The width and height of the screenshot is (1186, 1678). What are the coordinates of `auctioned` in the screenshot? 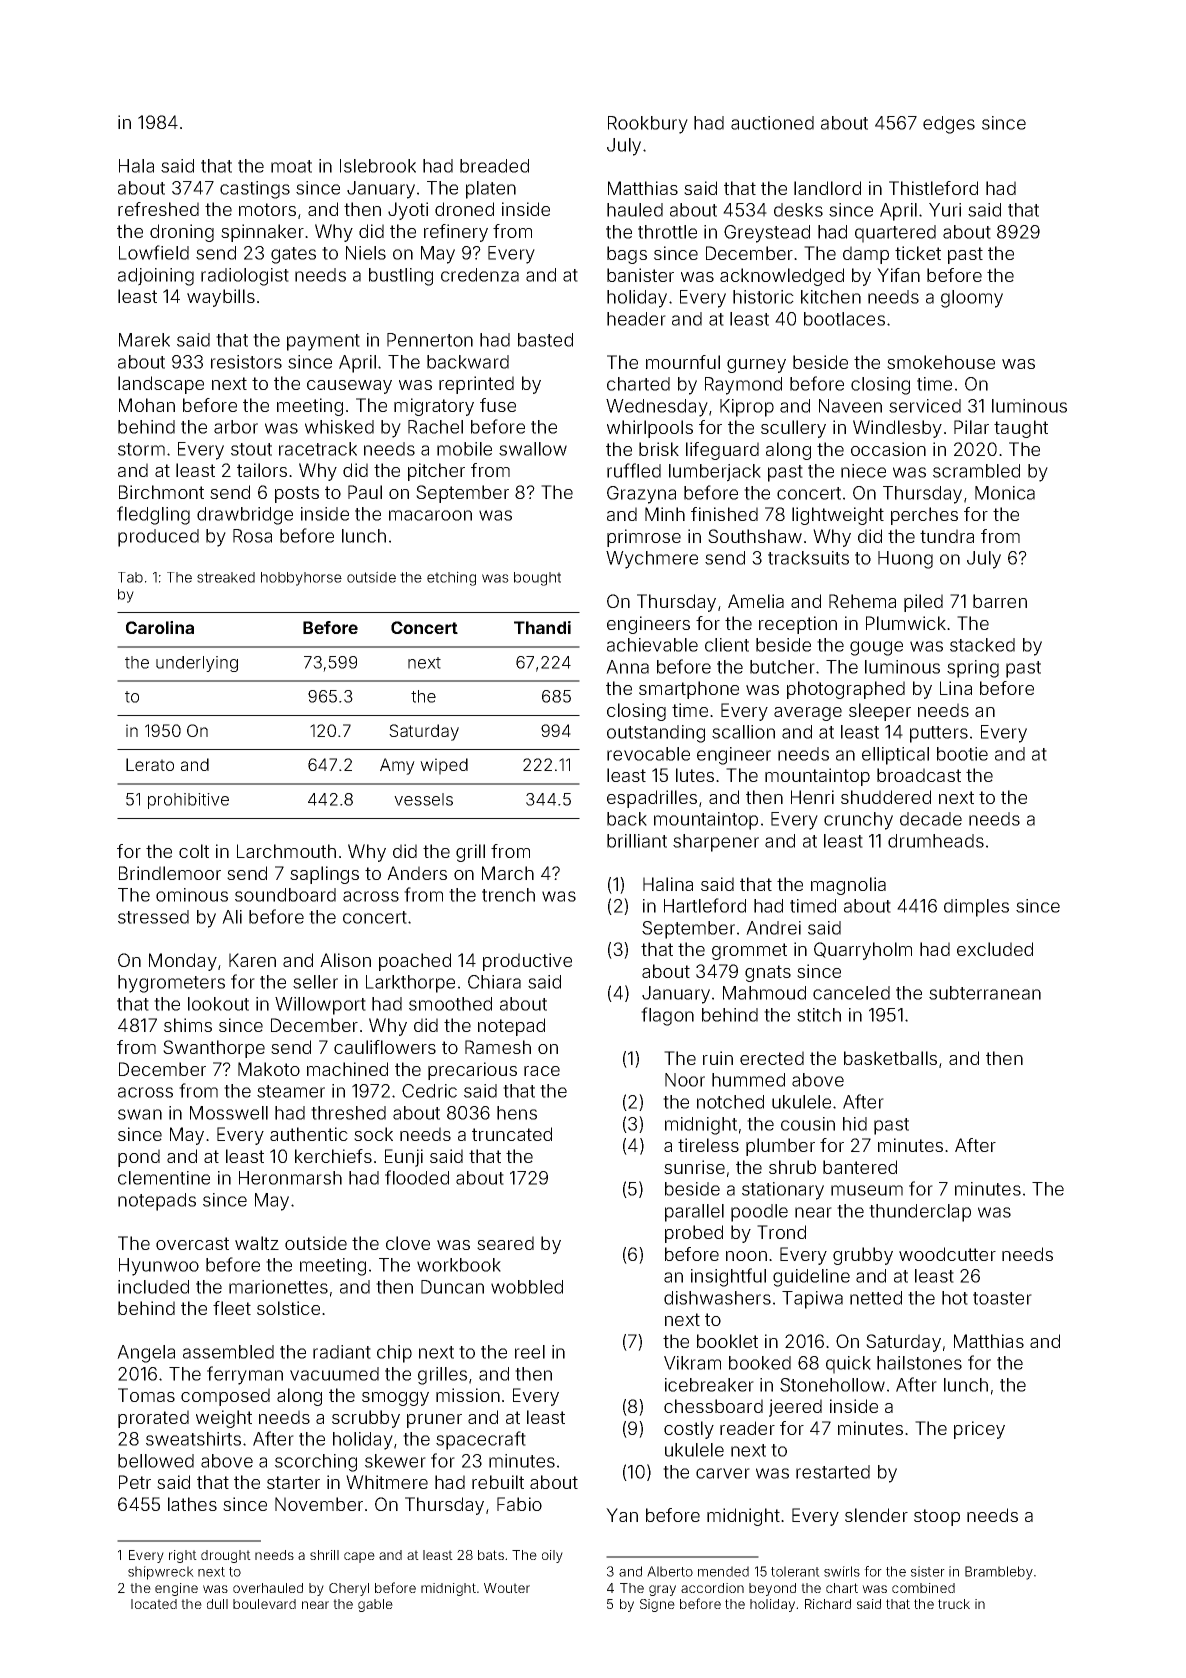 It's located at (772, 123).
